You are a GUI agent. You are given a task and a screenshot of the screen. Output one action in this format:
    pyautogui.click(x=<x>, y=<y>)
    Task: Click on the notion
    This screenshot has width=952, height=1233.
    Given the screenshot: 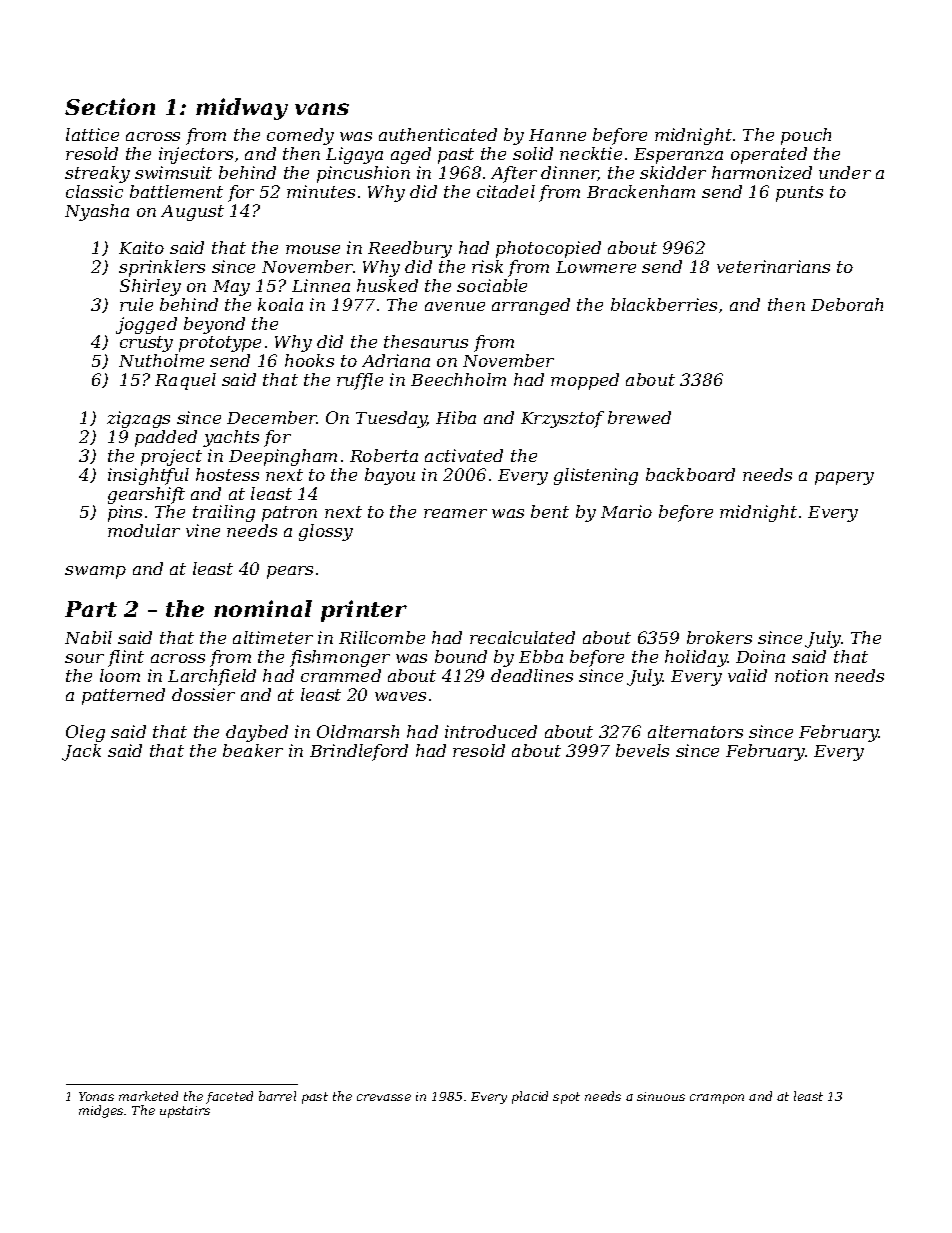 What is the action you would take?
    pyautogui.click(x=801, y=675)
